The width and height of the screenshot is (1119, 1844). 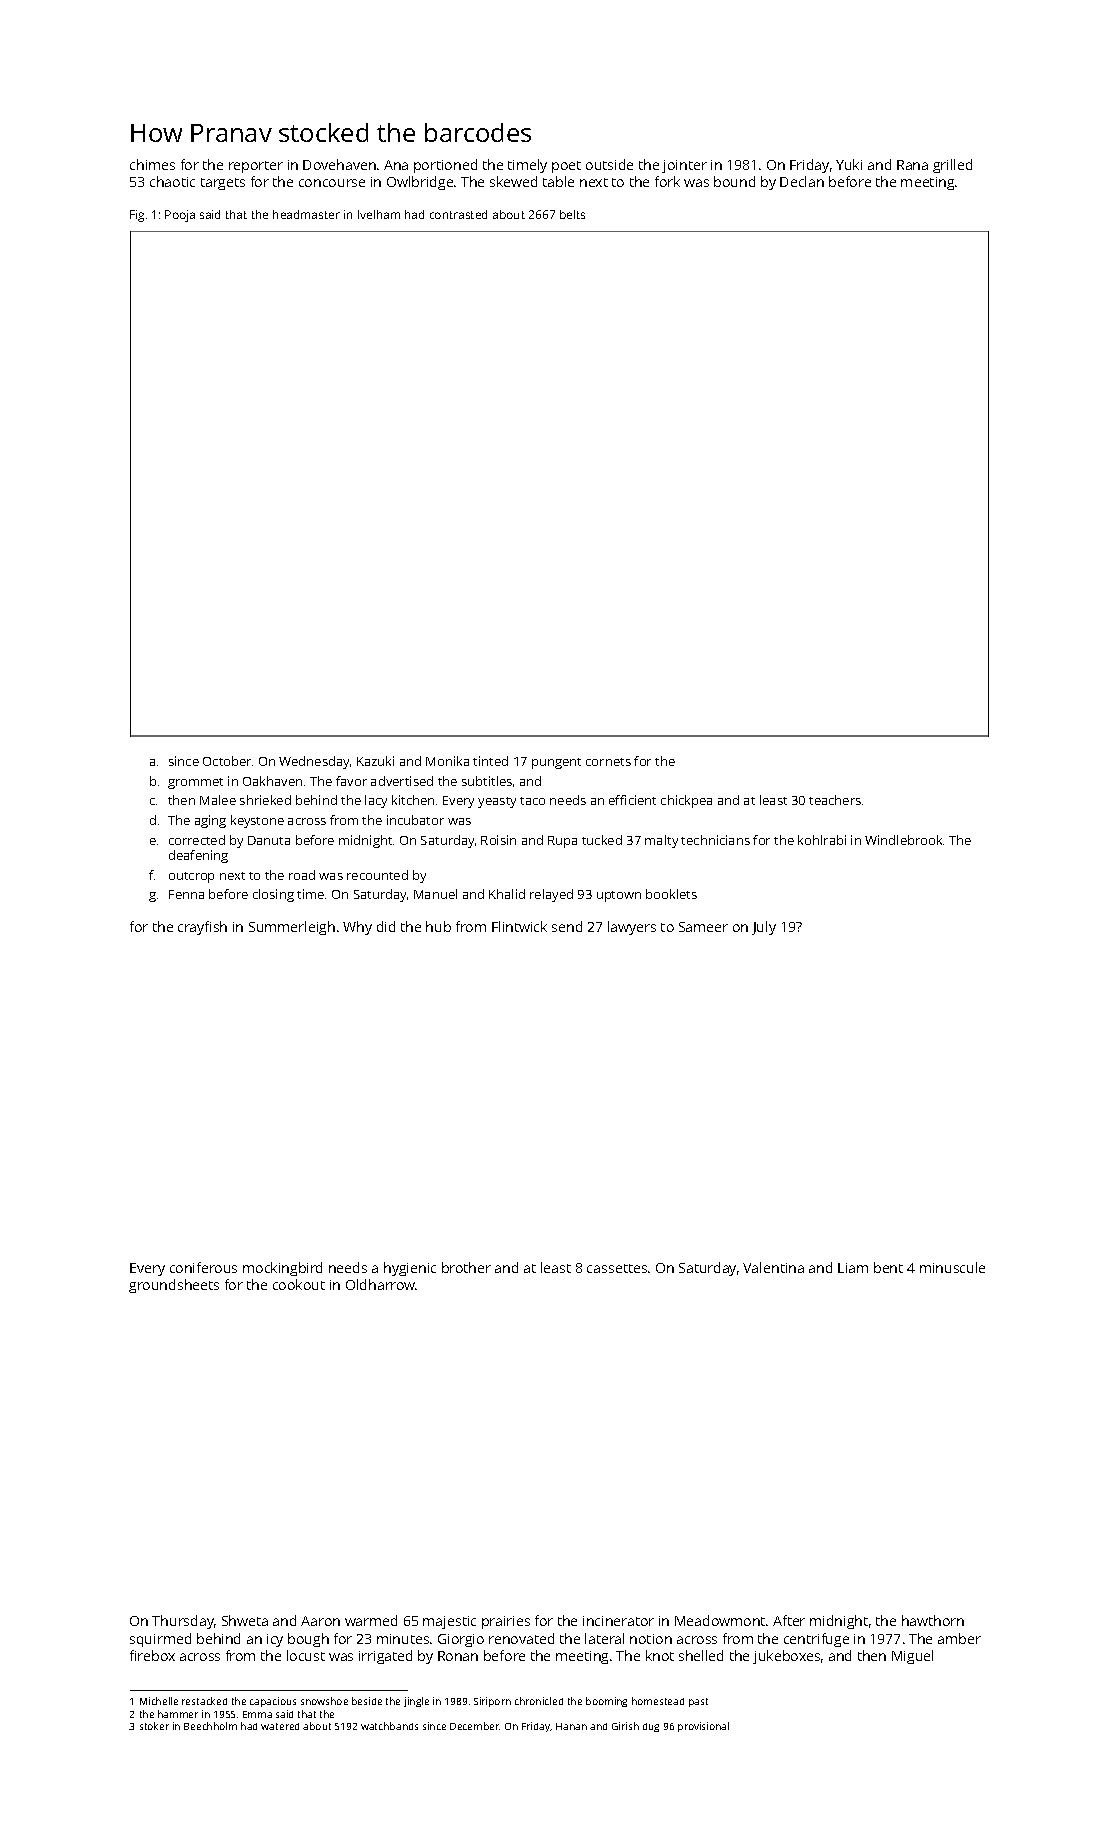 What do you see at coordinates (617, 1268) in the screenshot?
I see `cassettes` at bounding box center [617, 1268].
